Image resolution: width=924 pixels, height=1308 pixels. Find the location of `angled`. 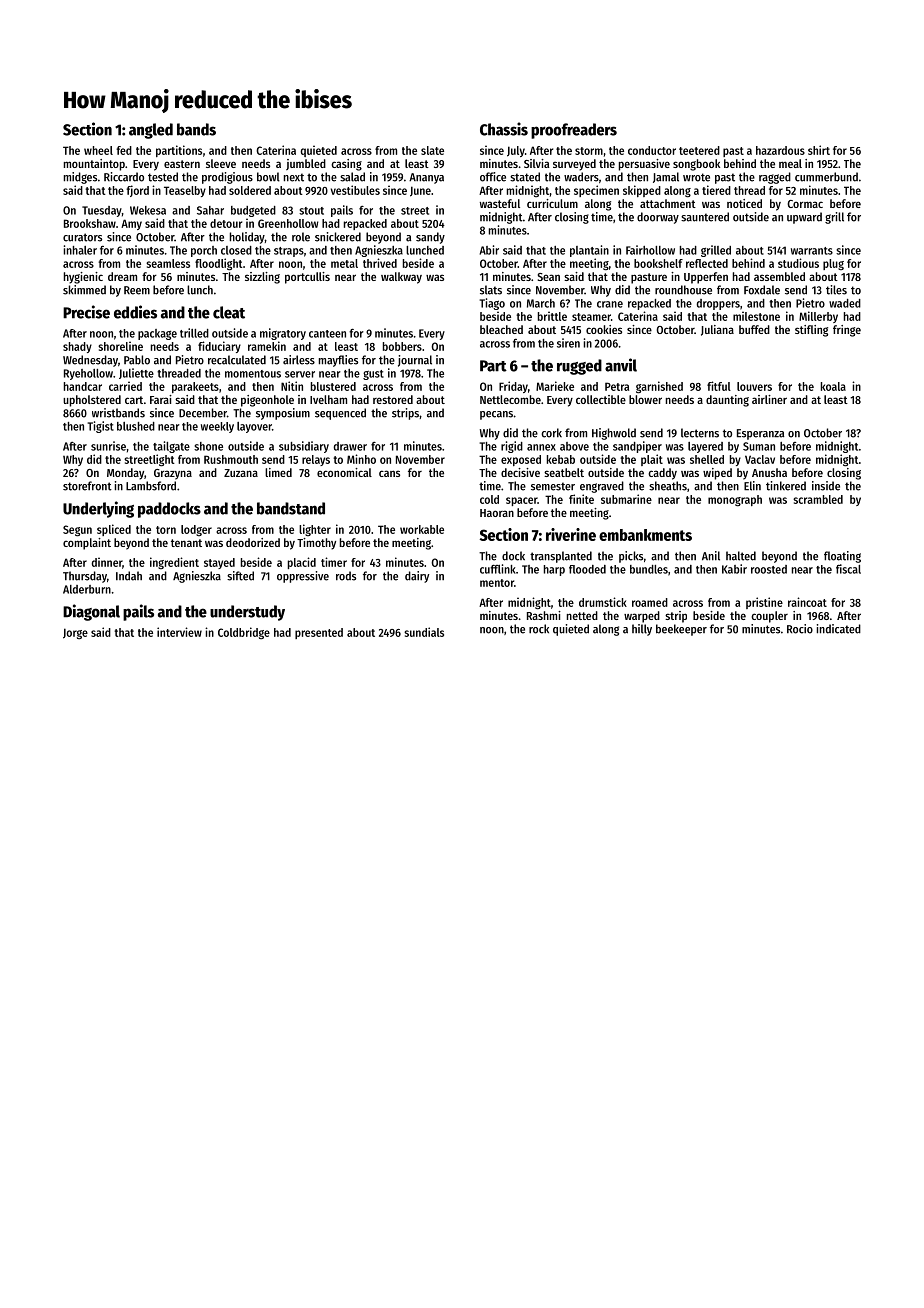

angled is located at coordinates (151, 131).
